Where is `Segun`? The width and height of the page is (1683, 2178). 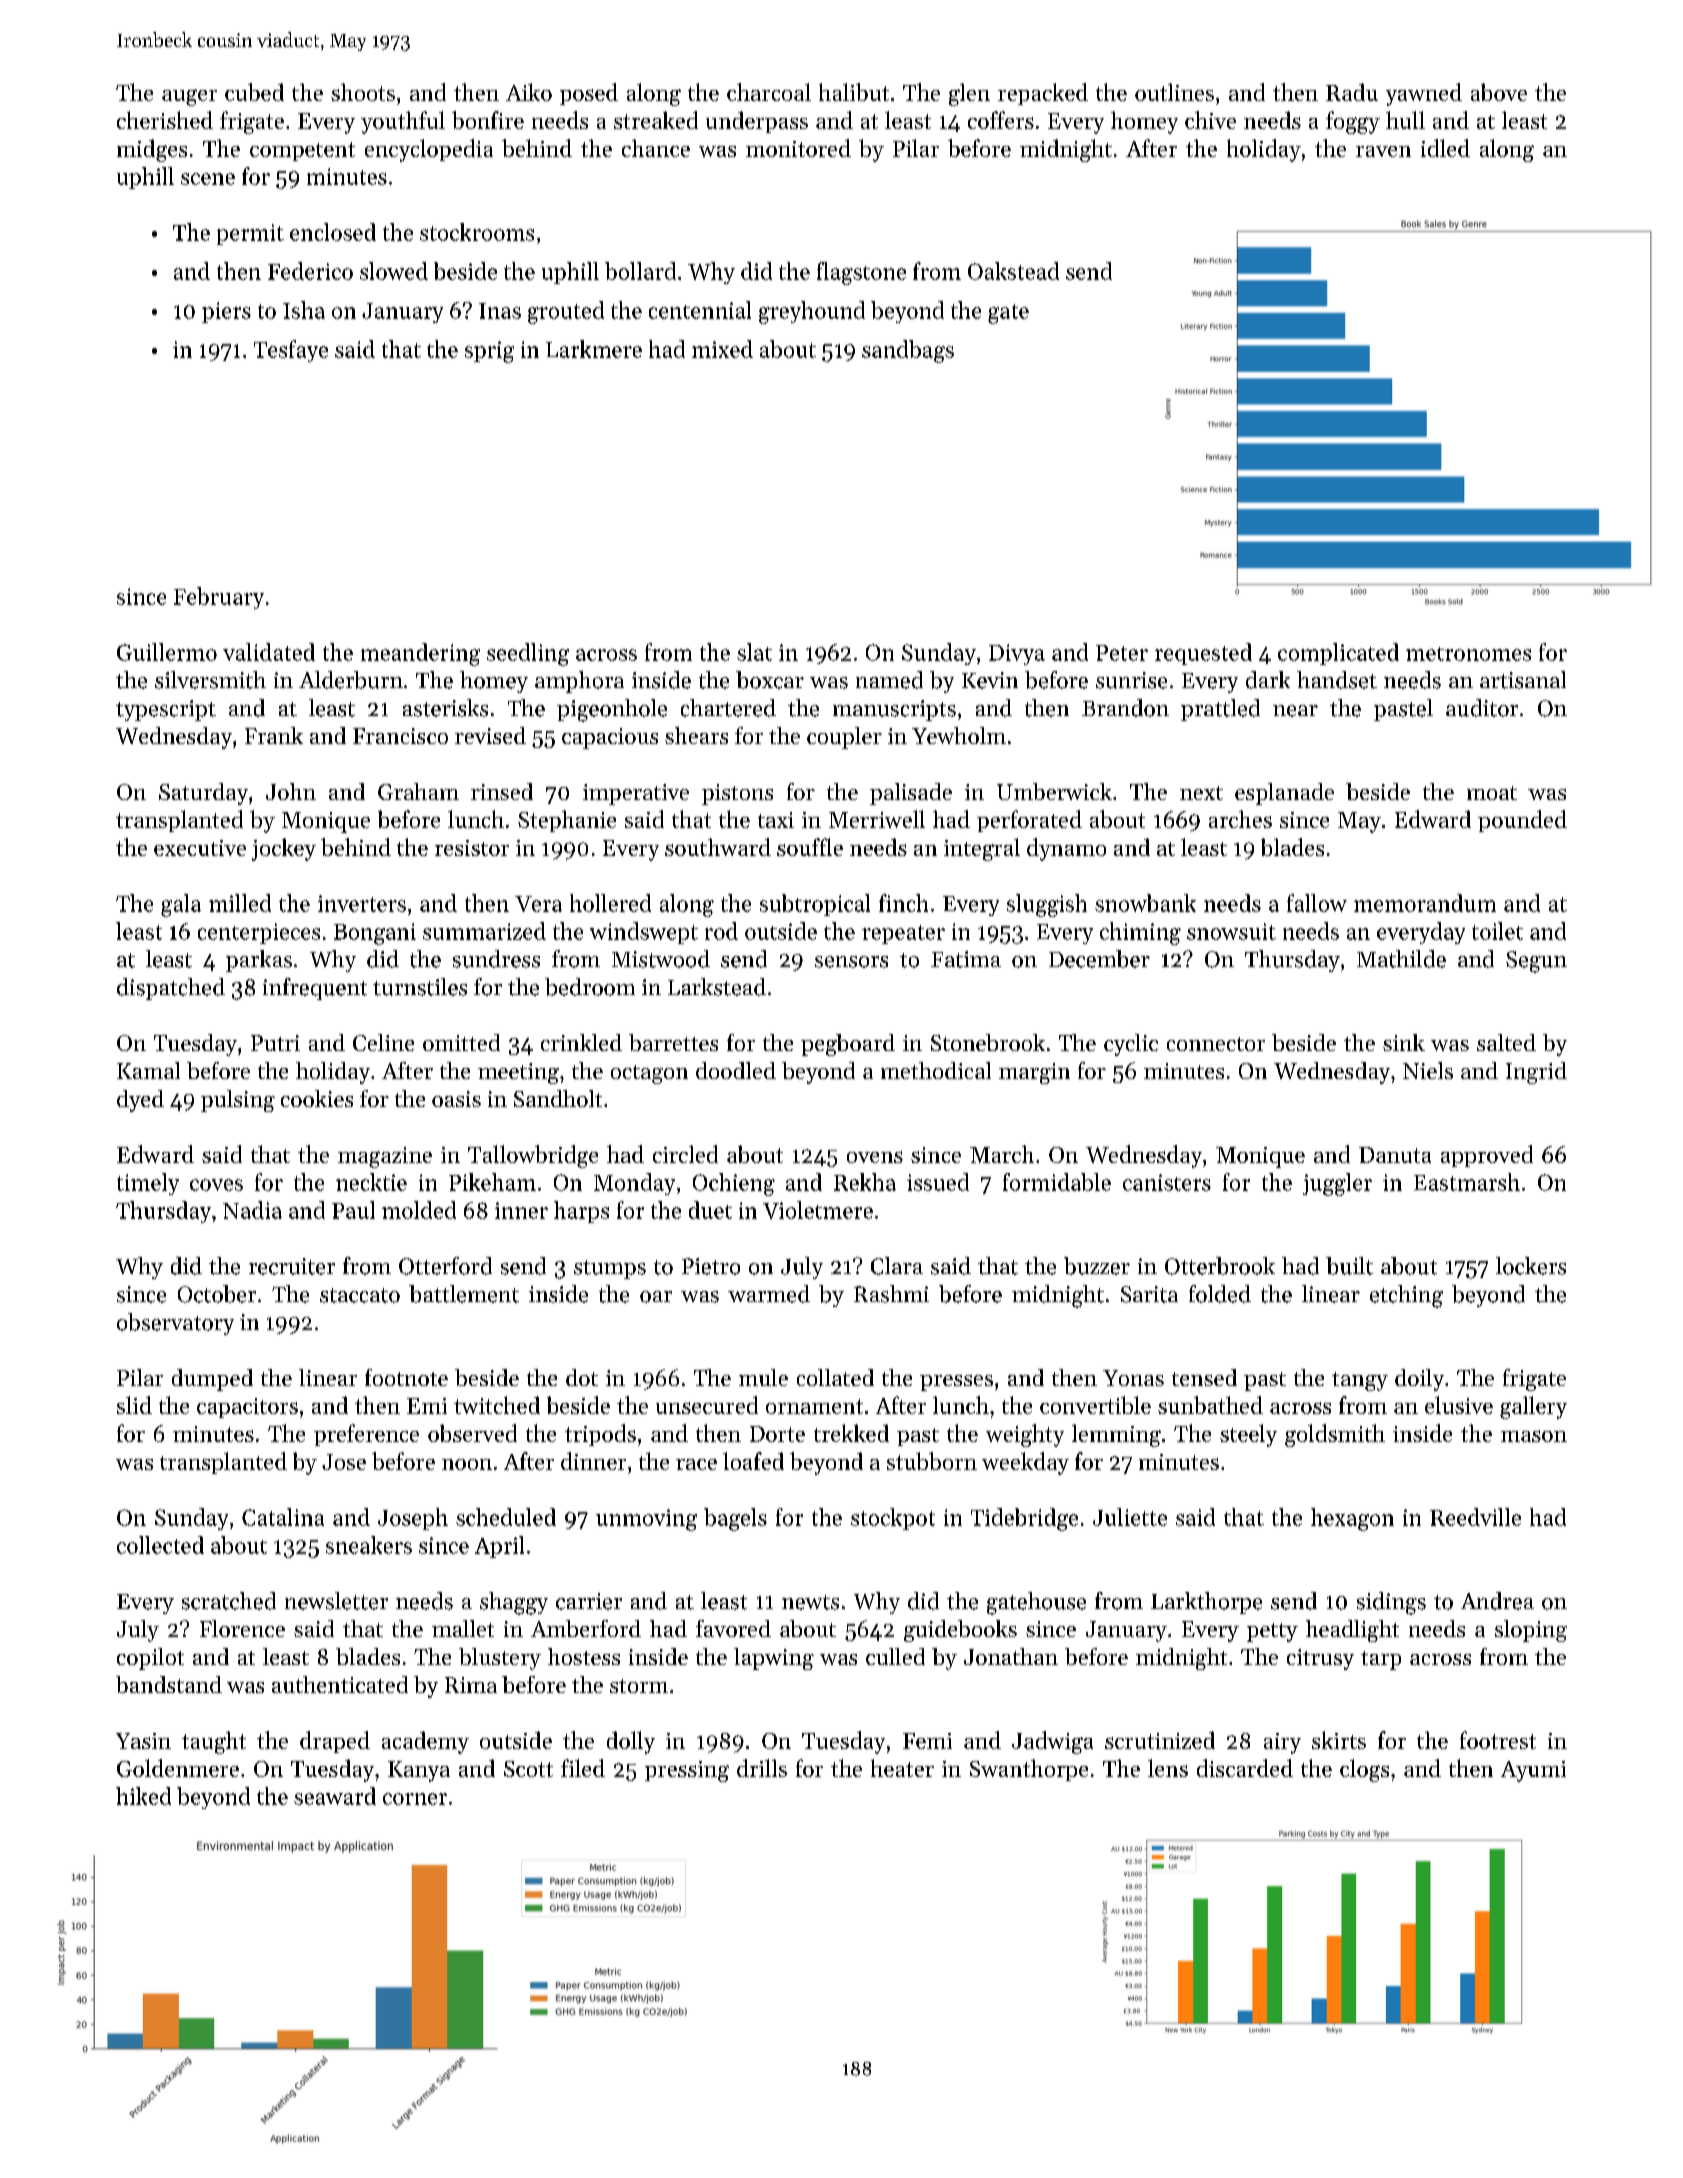 Segun is located at coordinates (1536, 962).
